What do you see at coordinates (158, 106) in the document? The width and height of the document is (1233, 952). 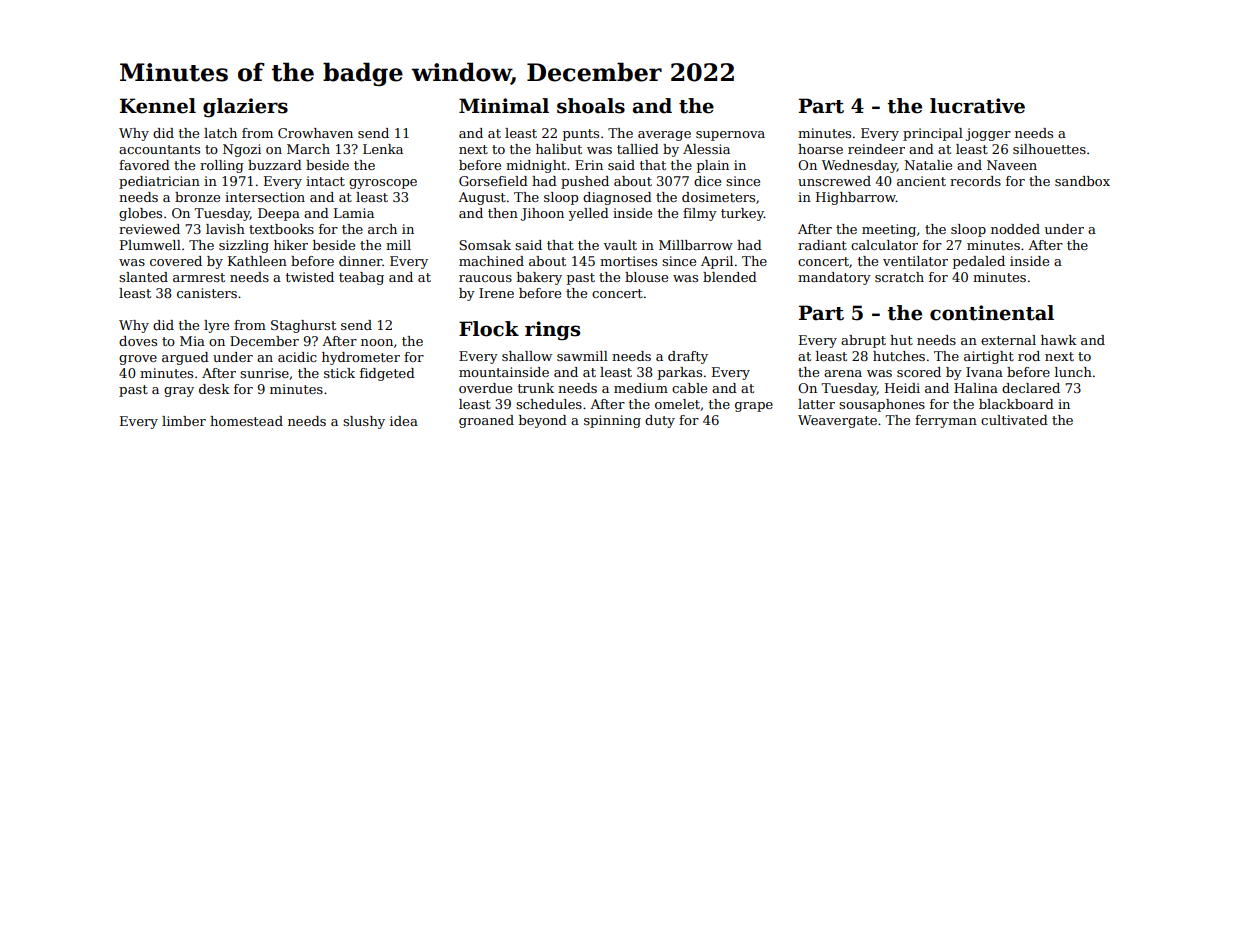 I see `Kennel` at bounding box center [158, 106].
